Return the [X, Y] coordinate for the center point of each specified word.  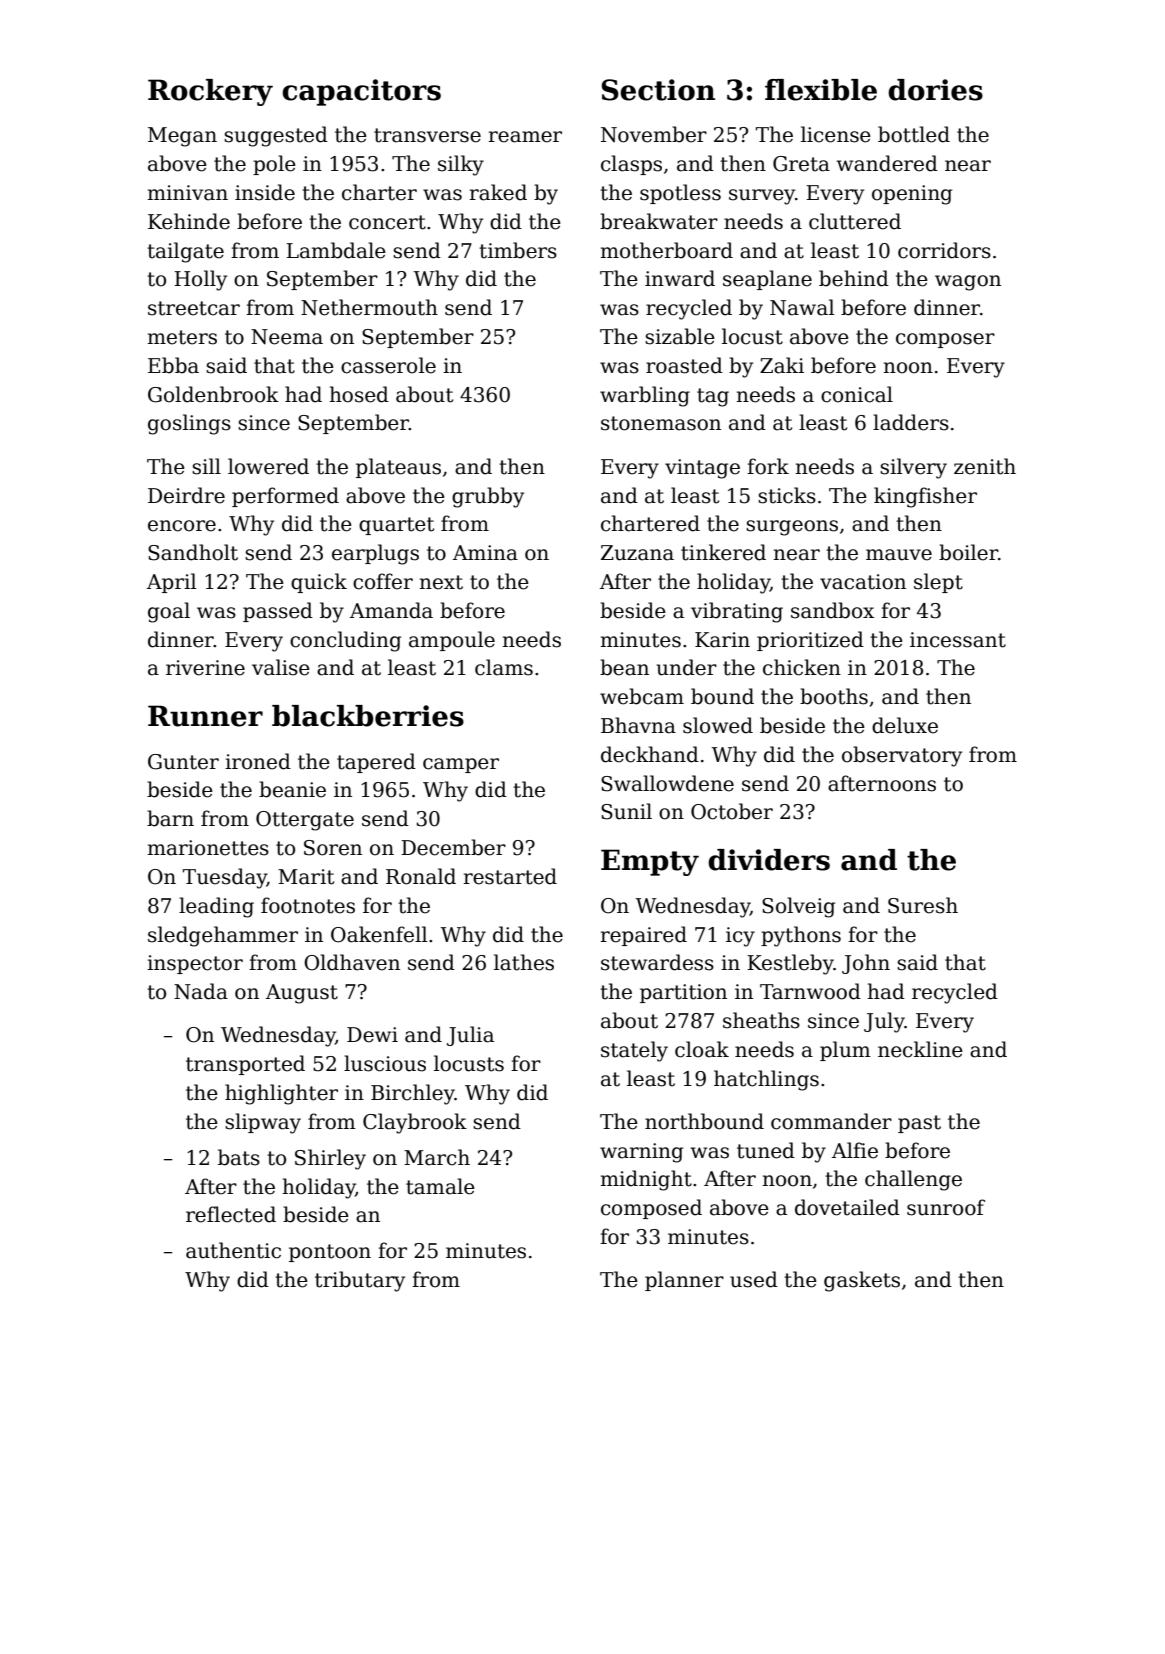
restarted [510, 876]
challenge [913, 1180]
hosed [359, 394]
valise [281, 667]
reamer [525, 137]
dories [935, 90]
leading [216, 907]
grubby [488, 497]
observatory [902, 756]
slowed [718, 725]
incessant [958, 640]
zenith [985, 466]
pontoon [330, 1253]
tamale [440, 1186]
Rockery [210, 92]
